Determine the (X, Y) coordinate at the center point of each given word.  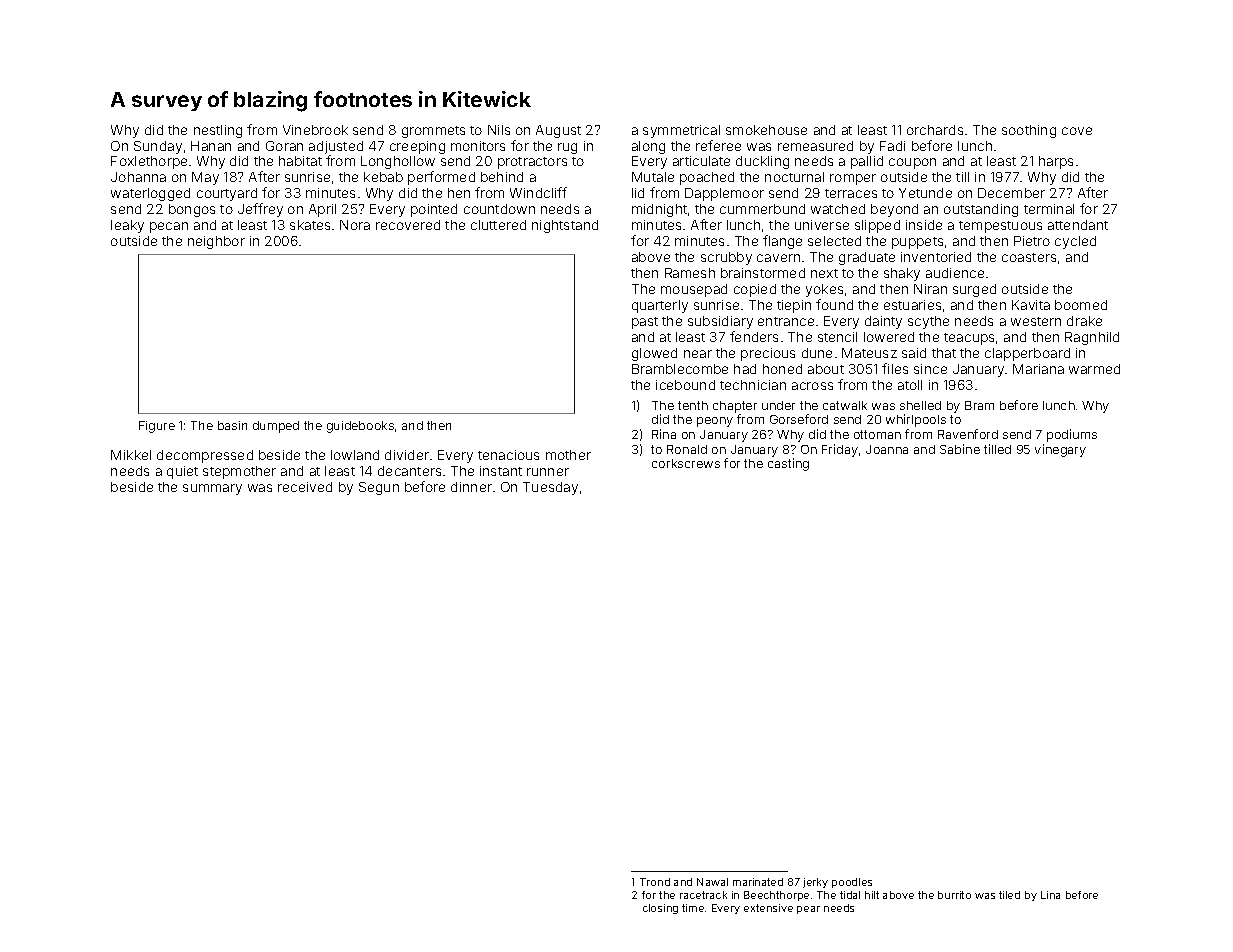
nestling (218, 131)
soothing (1029, 131)
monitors (478, 146)
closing (660, 909)
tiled (1009, 895)
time (693, 908)
